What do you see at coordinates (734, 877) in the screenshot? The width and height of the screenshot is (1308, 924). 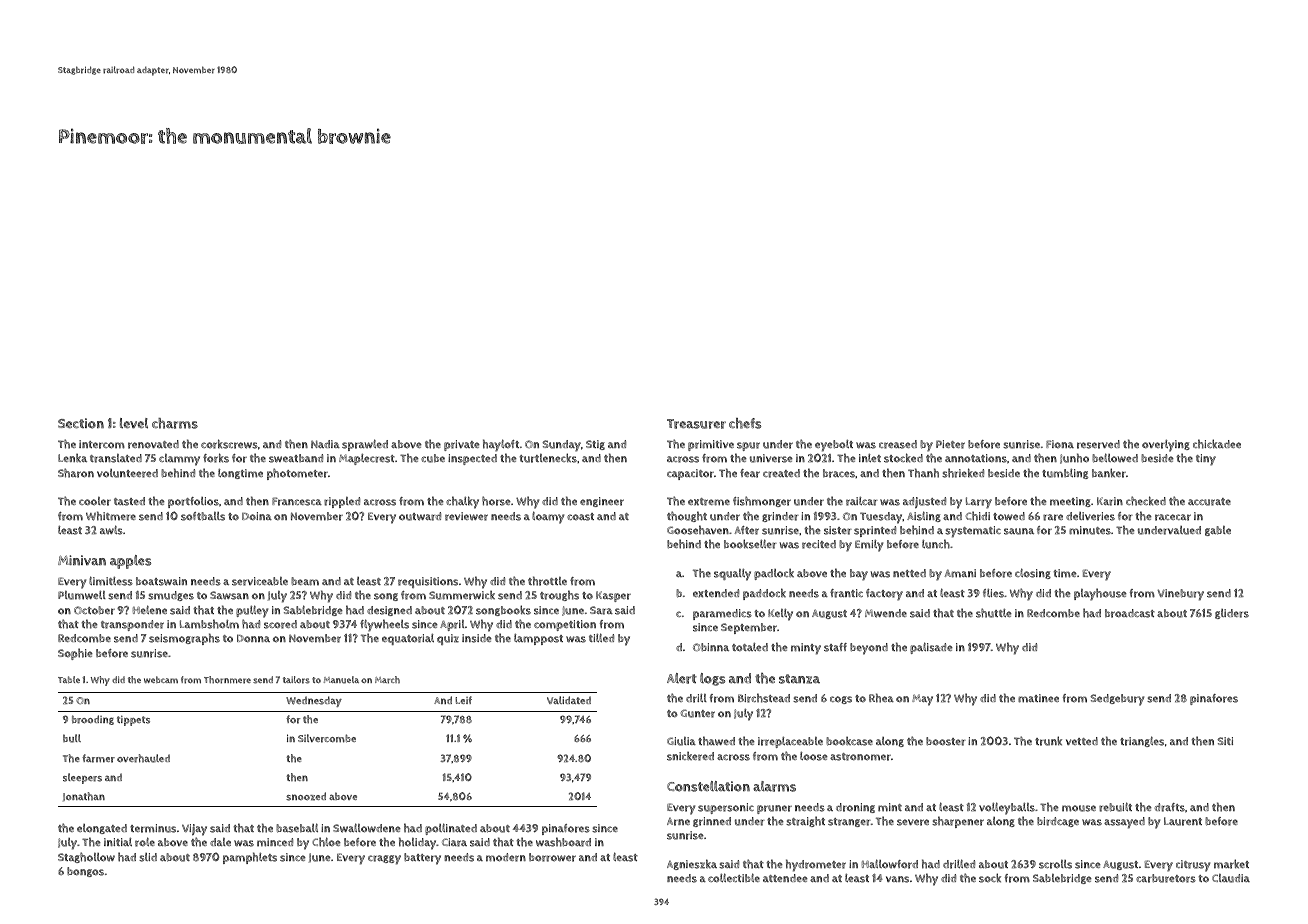 I see `collectible` at bounding box center [734, 877].
